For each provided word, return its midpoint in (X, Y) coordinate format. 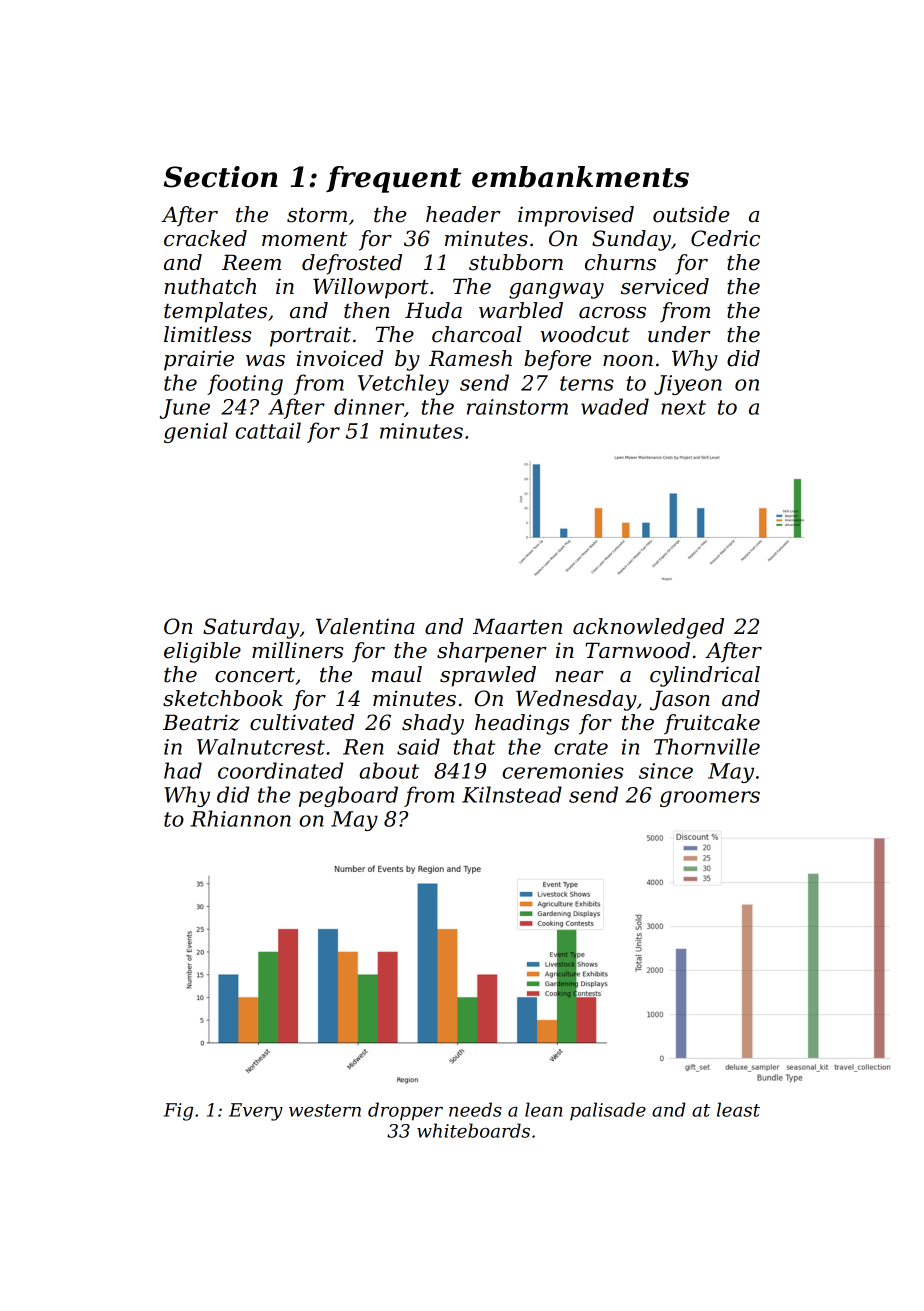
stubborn (516, 262)
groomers (710, 799)
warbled (521, 310)
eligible (202, 652)
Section (221, 177)
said (418, 746)
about (389, 770)
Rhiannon (241, 818)
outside (691, 214)
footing (245, 384)
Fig (178, 1112)
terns (587, 383)
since (666, 771)
